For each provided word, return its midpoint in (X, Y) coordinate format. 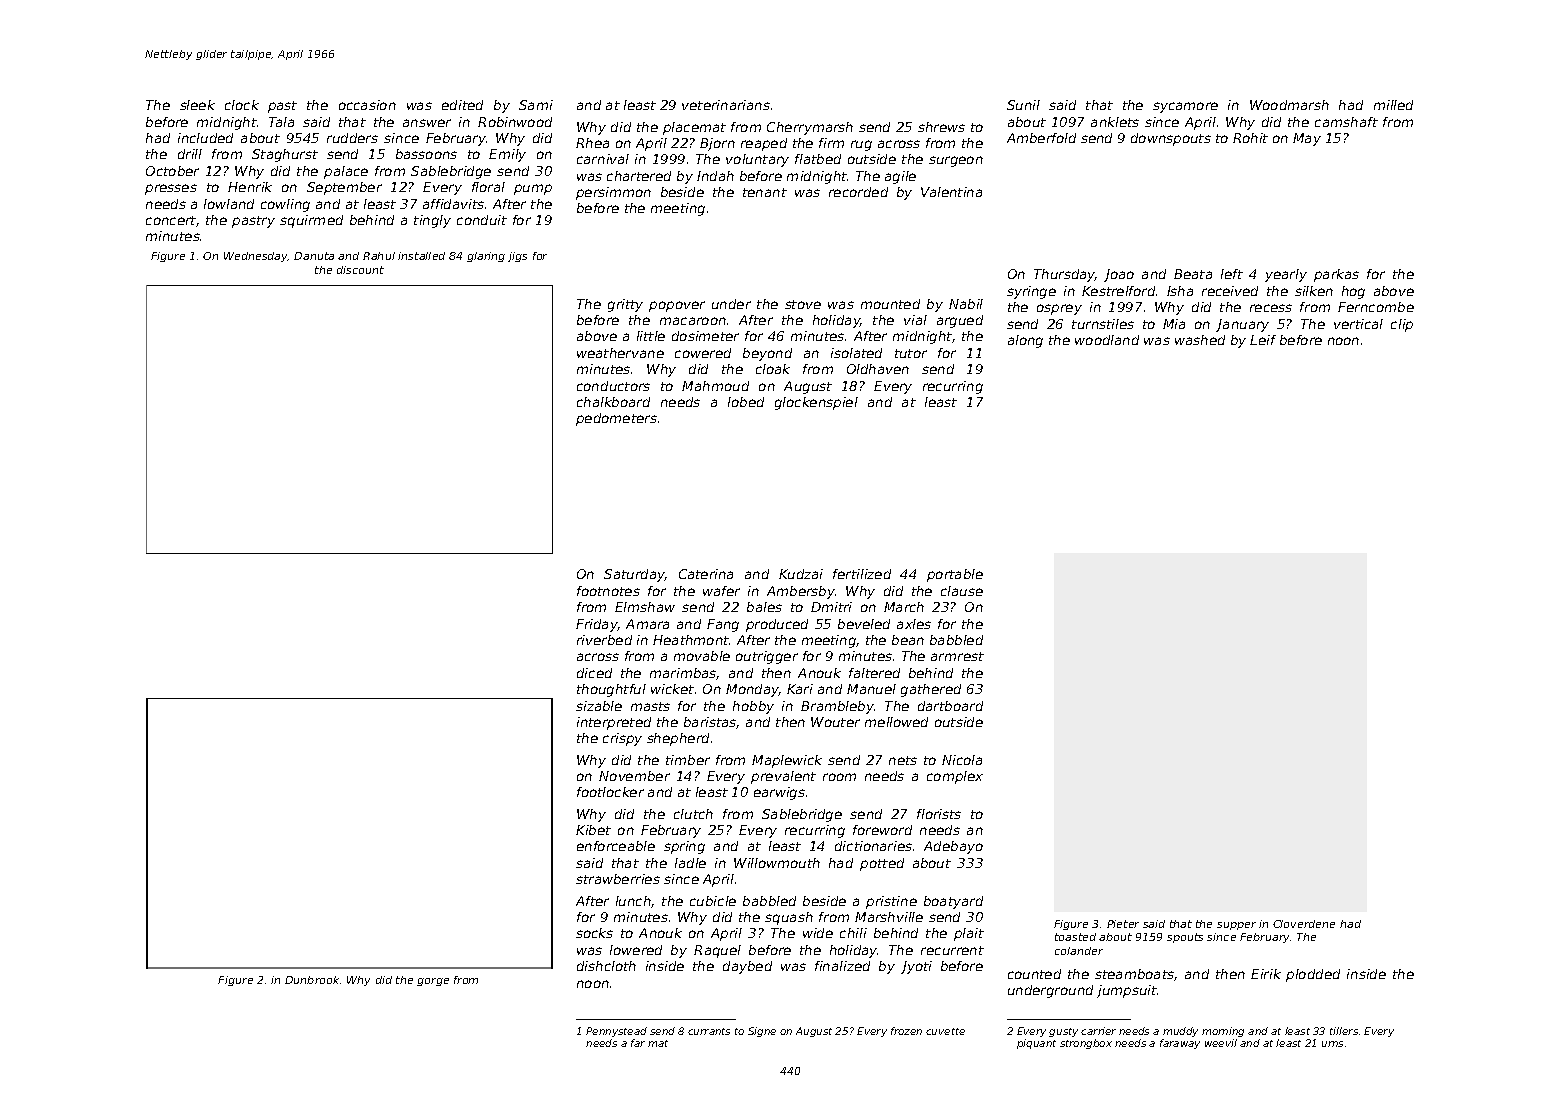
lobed (746, 402)
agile (900, 177)
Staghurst (285, 155)
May (1307, 139)
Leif (1263, 340)
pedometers (616, 419)
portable (955, 575)
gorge (433, 982)
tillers (1344, 1031)
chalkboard (613, 402)
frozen (906, 1031)
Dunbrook (312, 980)
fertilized (862, 574)
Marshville (889, 917)
